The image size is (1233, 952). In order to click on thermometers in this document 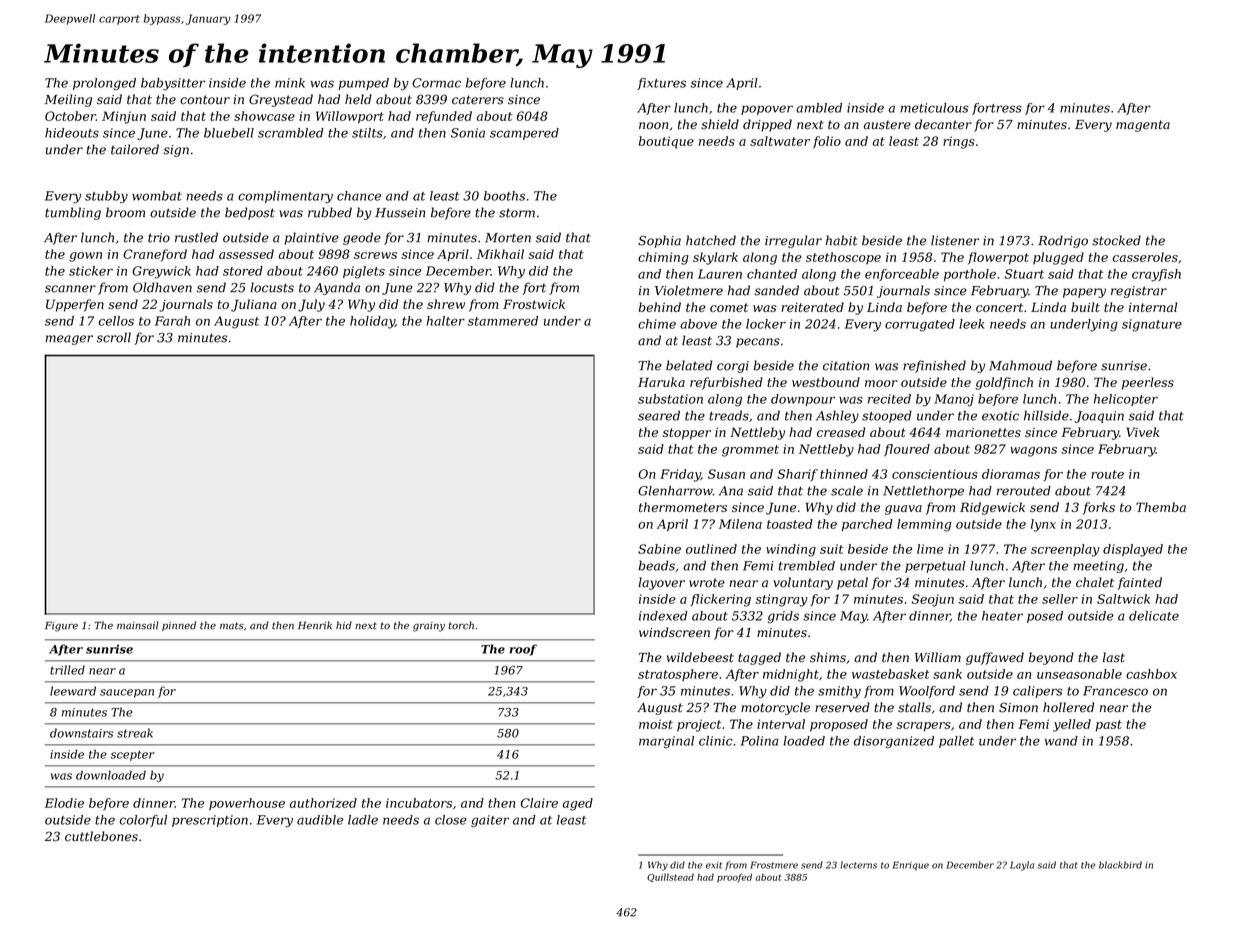, I will do `click(683, 507)`.
